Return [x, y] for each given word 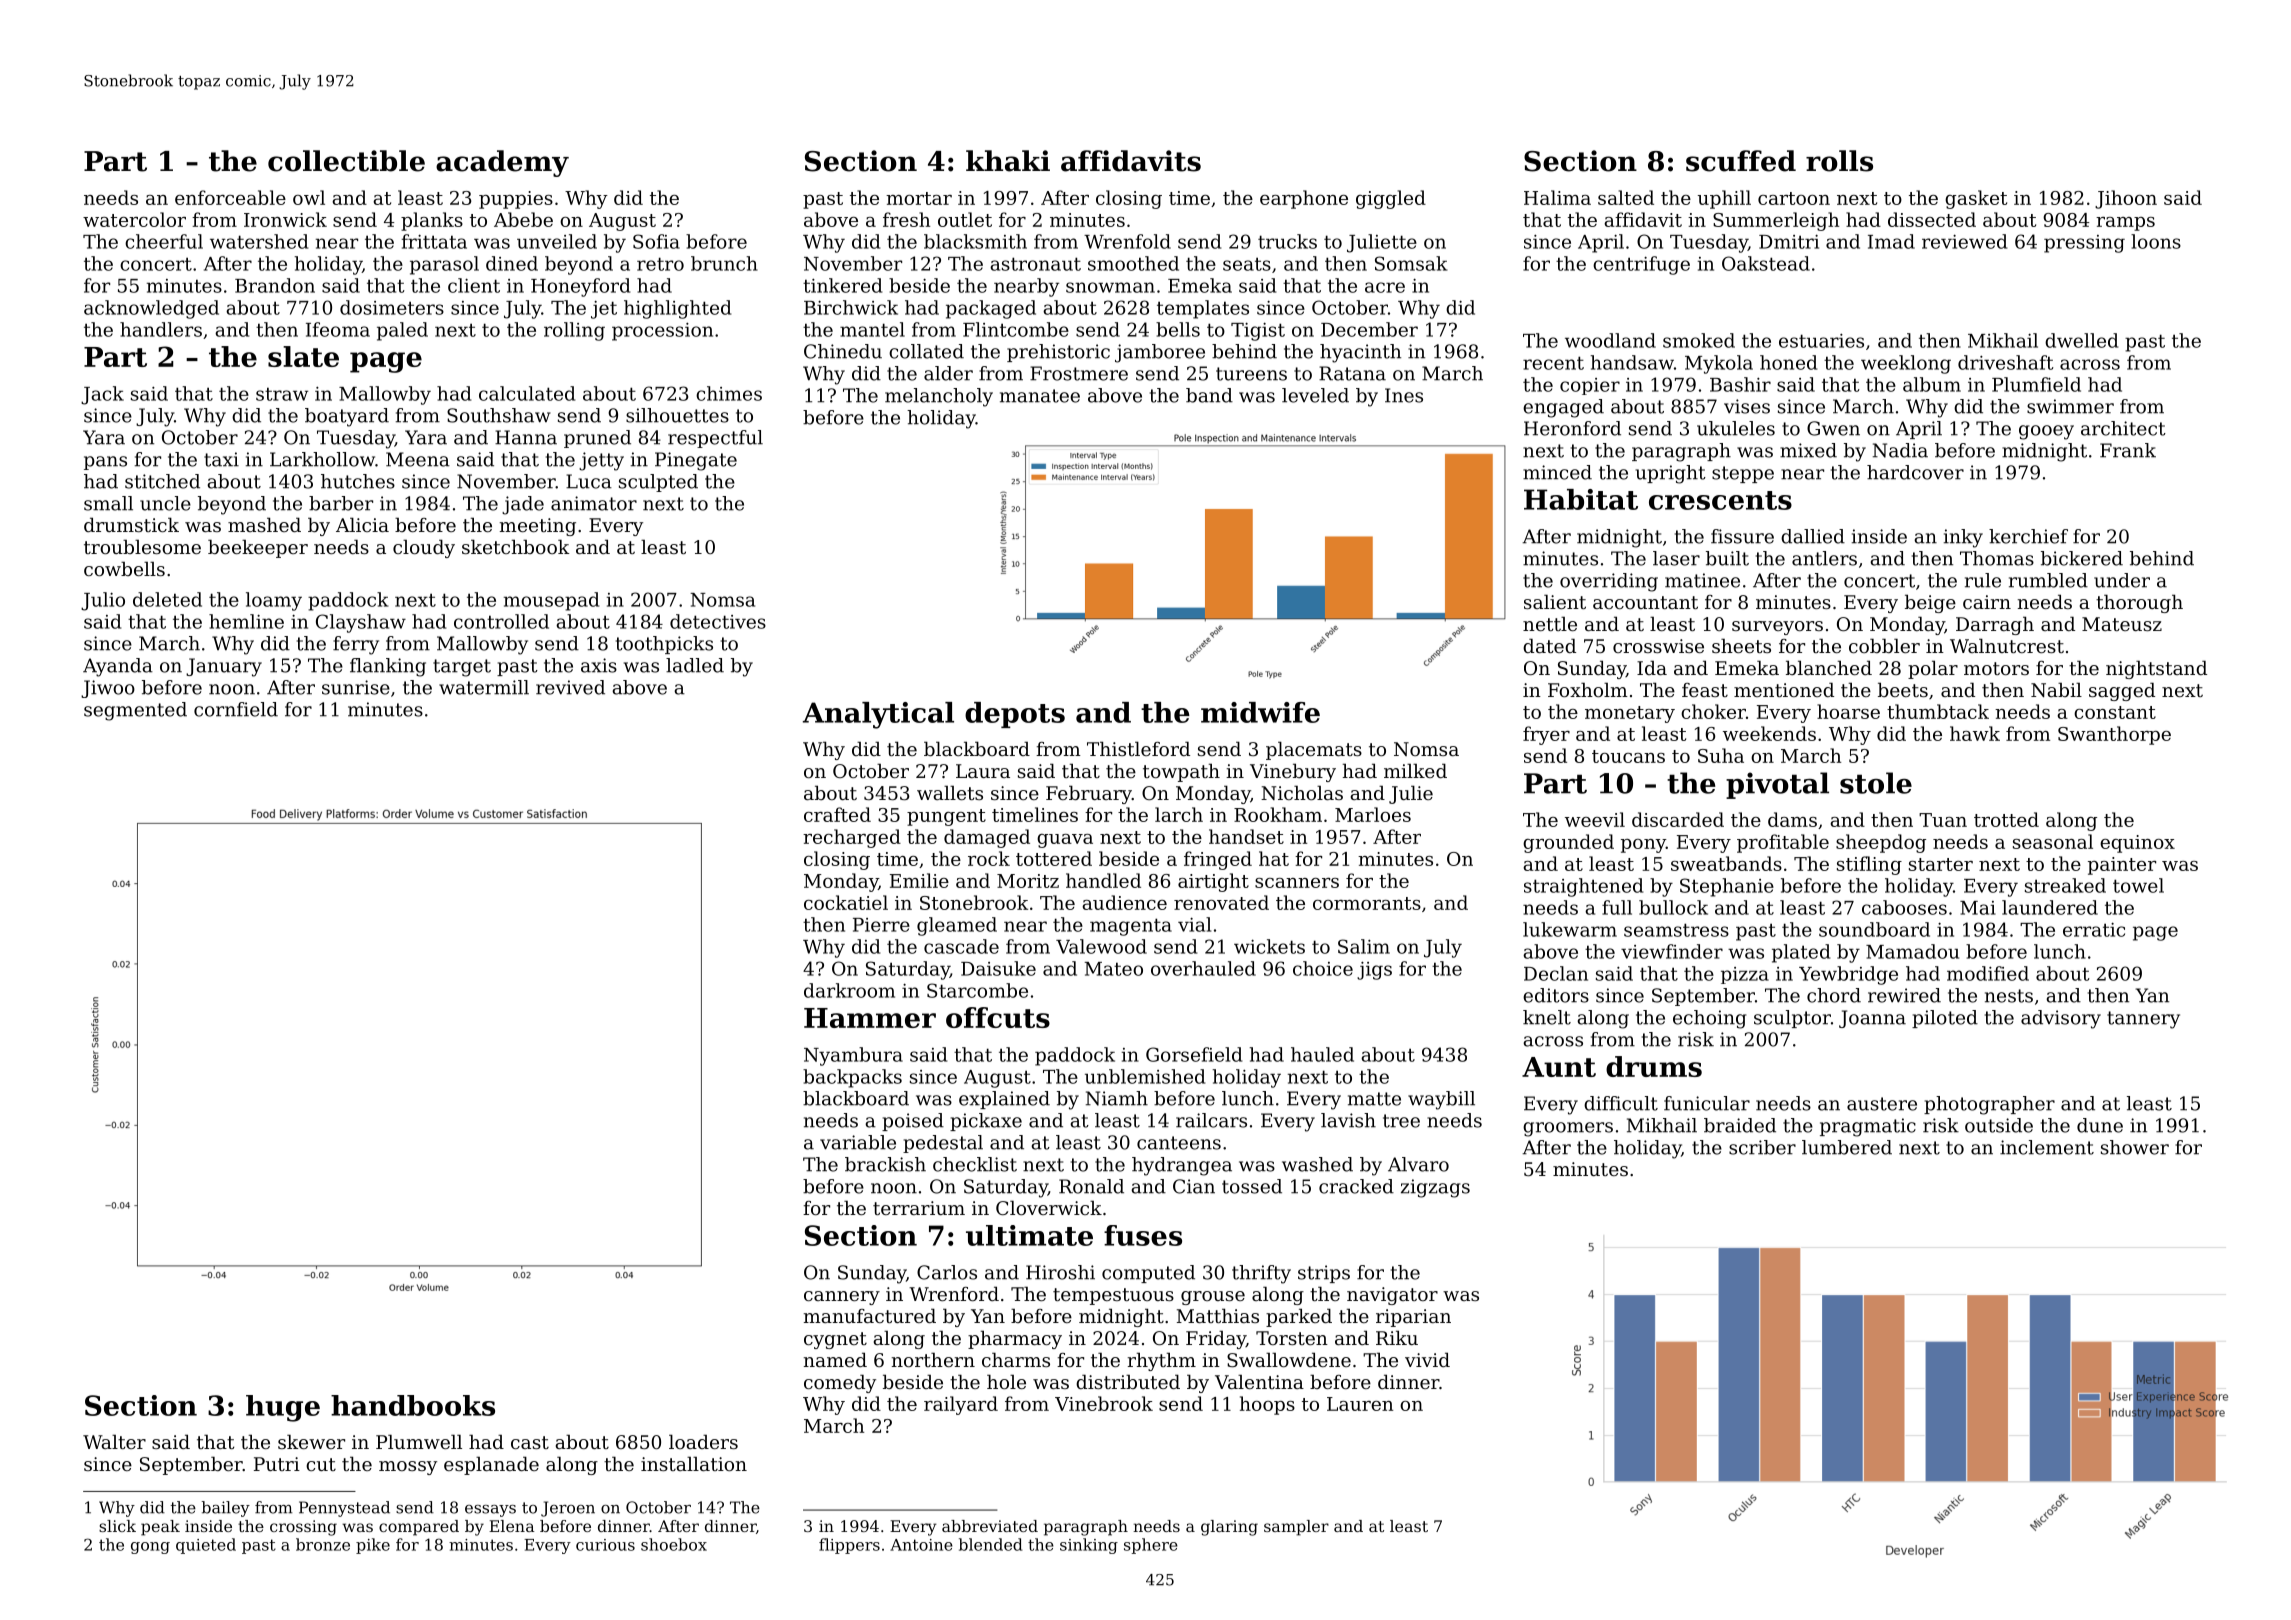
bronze [323, 1544]
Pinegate [696, 461]
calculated [527, 393]
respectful [715, 439]
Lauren [1360, 1404]
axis [599, 665]
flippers [849, 1546]
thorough [2139, 603]
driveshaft [2006, 362]
